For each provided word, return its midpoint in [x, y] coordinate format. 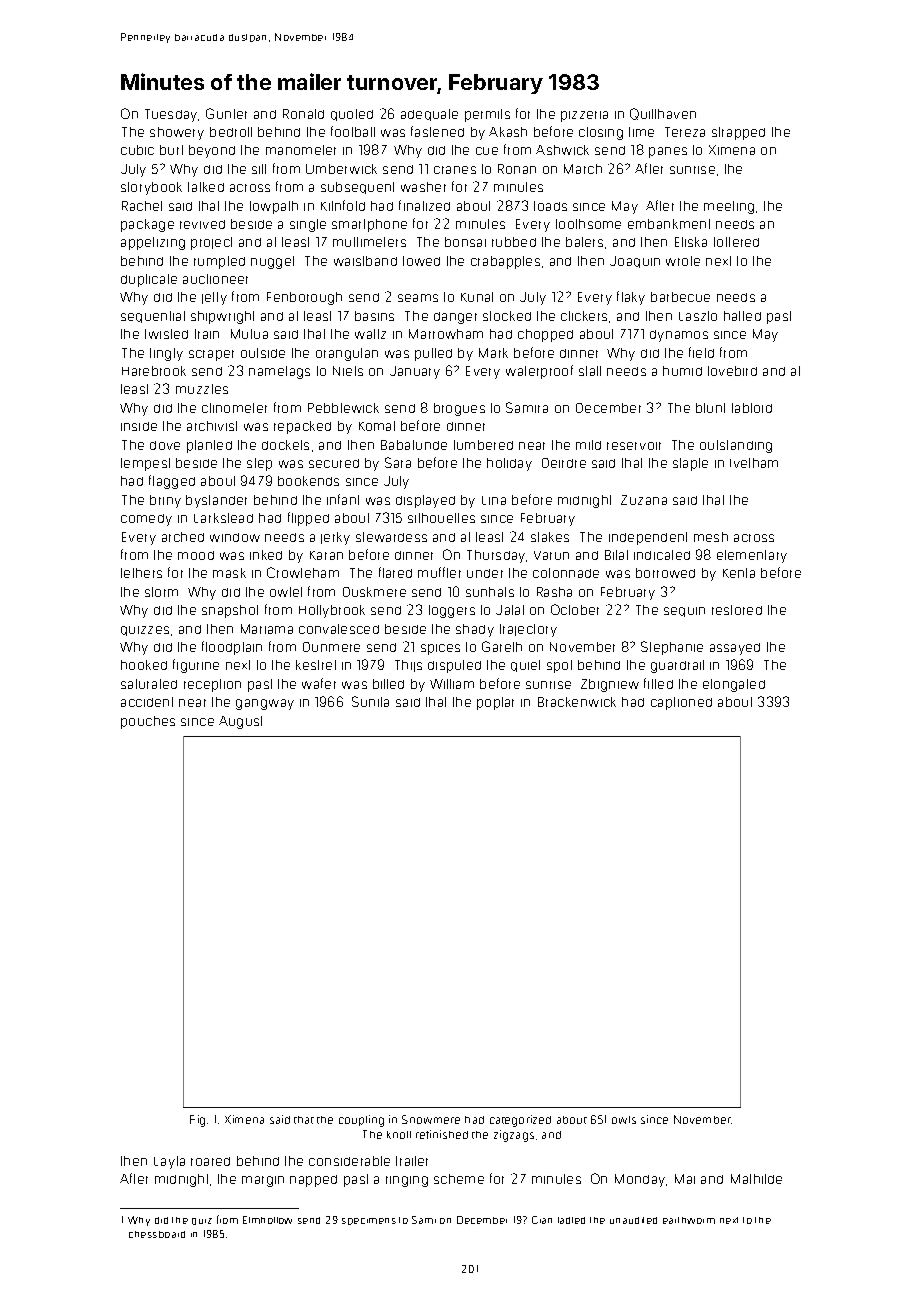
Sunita [370, 701]
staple [690, 464]
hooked [144, 665]
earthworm [689, 1220]
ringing [407, 1181]
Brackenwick [577, 702]
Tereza [685, 132]
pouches [148, 722]
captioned [681, 703]
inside [139, 426]
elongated [734, 685]
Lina [494, 500]
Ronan [517, 169]
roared [210, 1161]
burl [171, 150]
